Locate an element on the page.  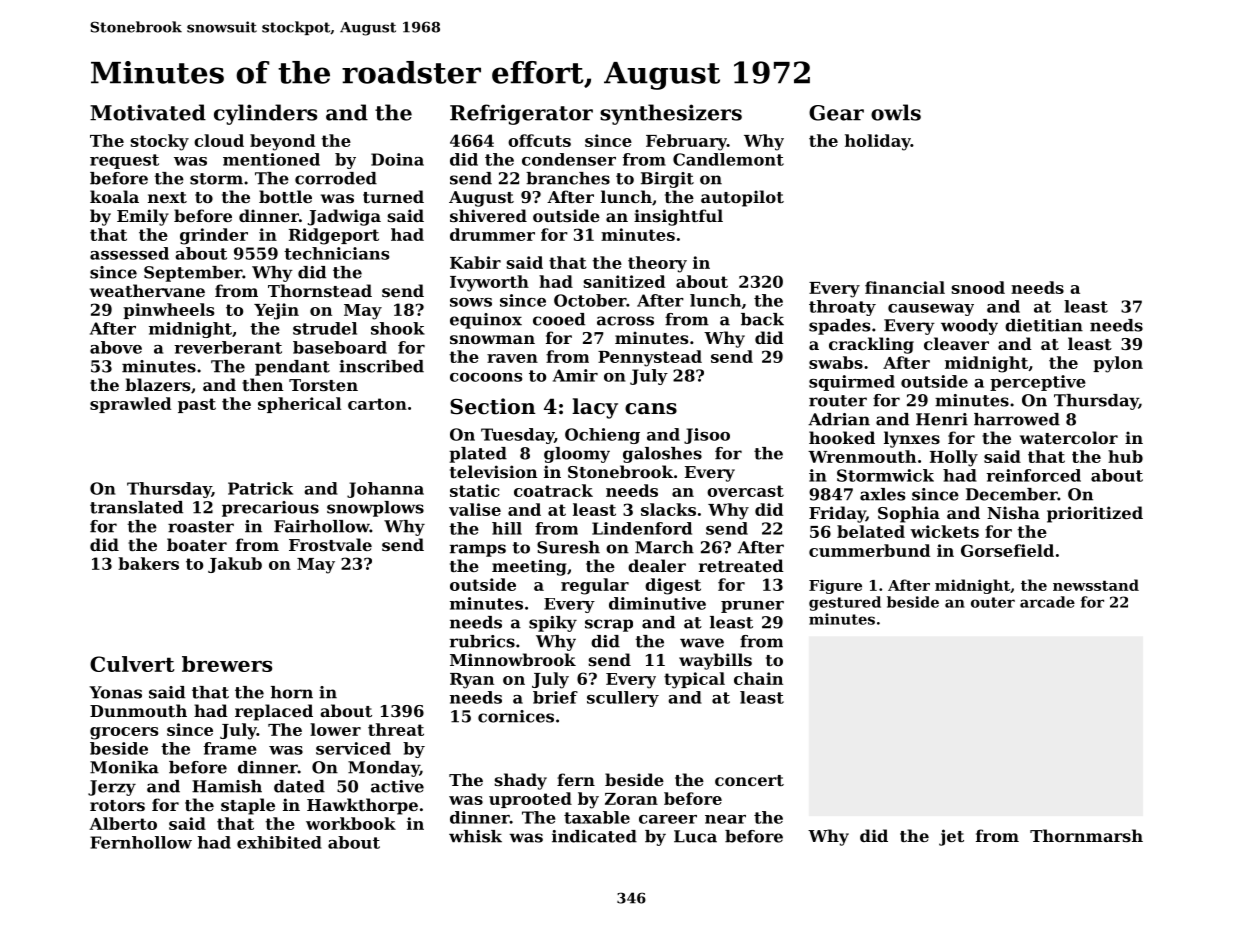
reinforced is located at coordinates (1033, 475).
